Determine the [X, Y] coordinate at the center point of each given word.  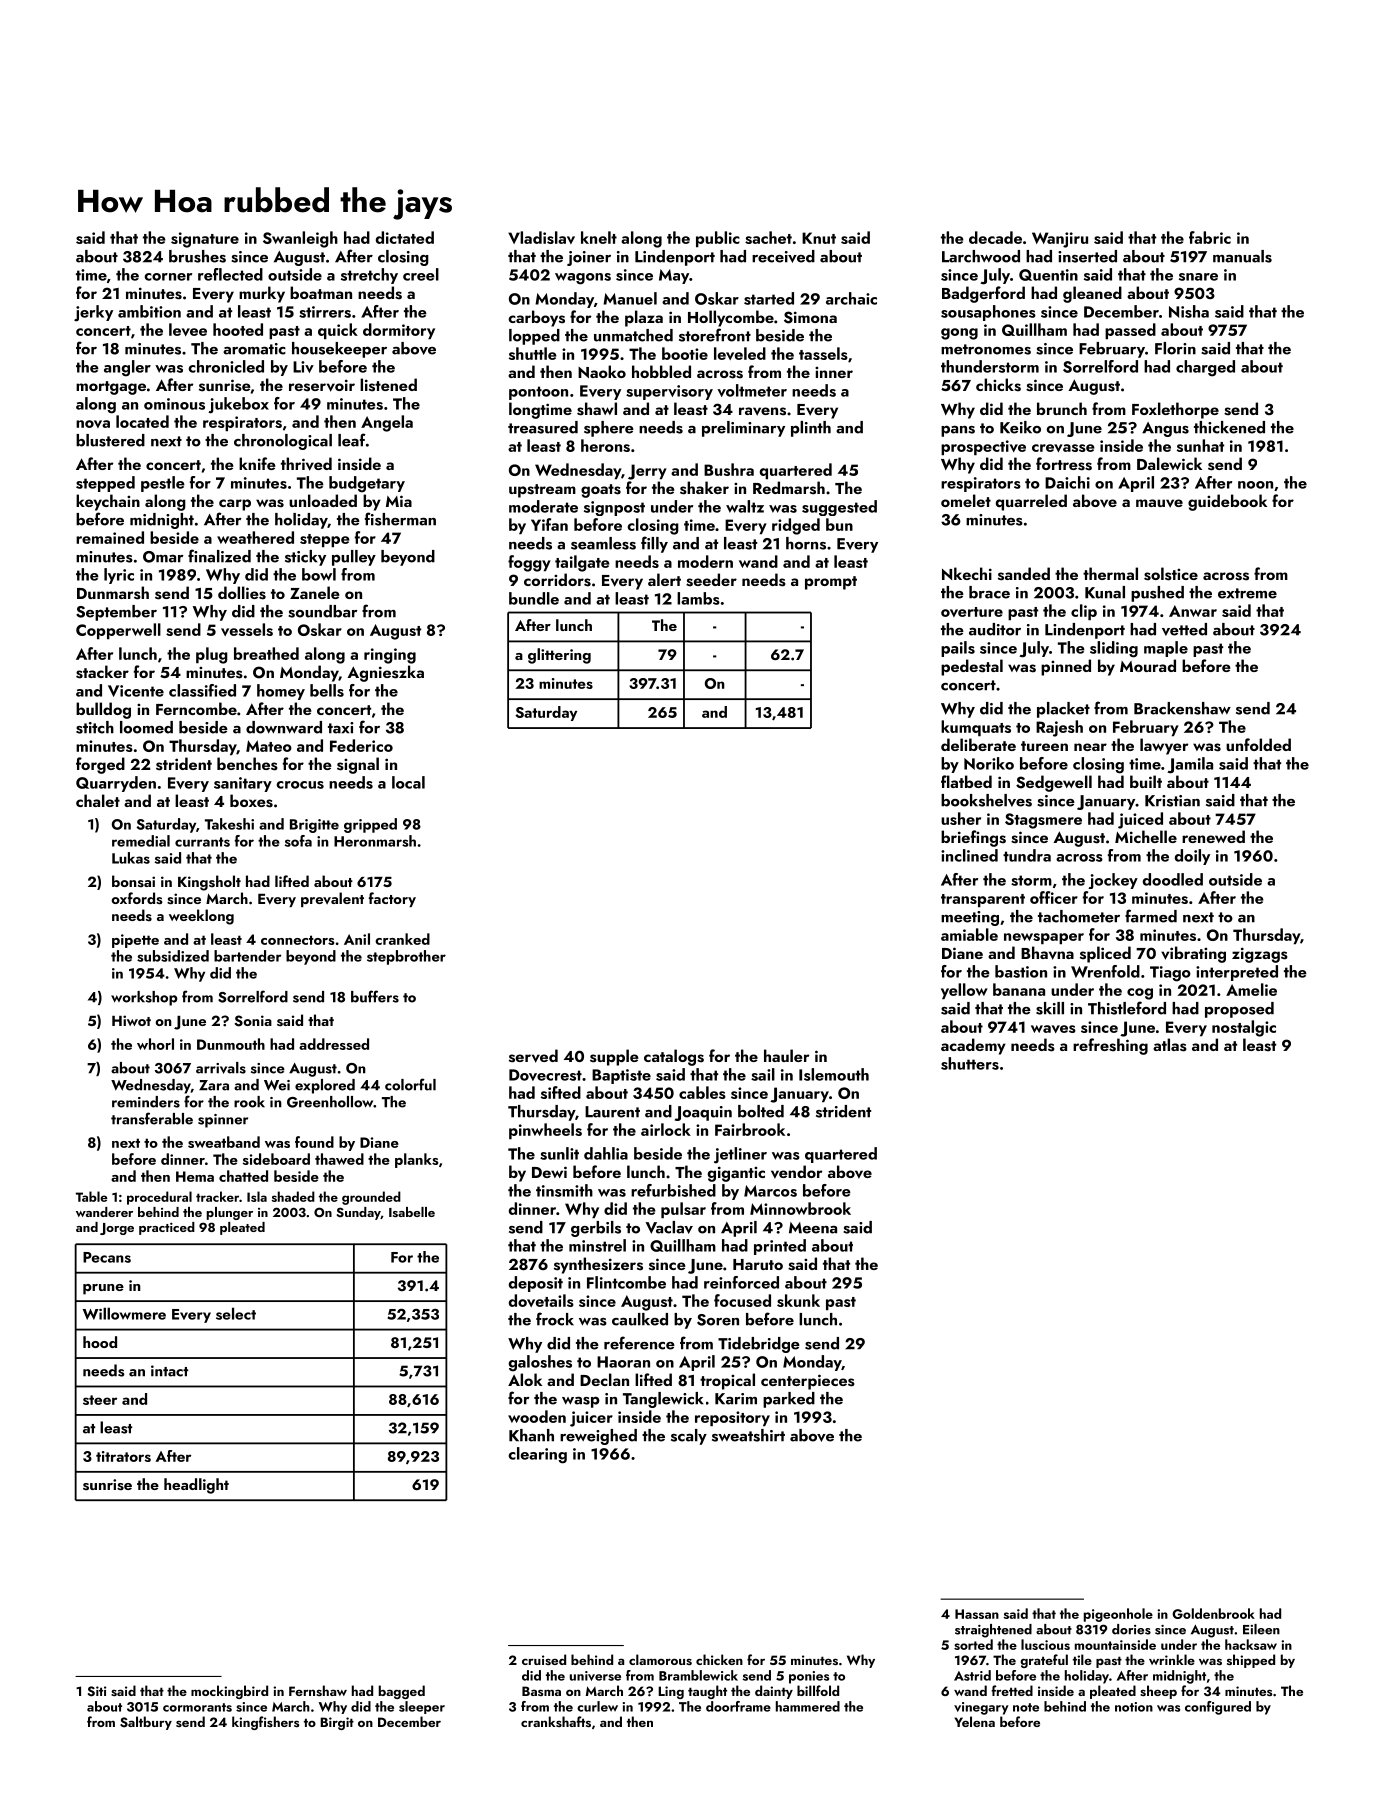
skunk [798, 1300]
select [236, 1313]
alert [664, 579]
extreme [1247, 593]
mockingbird [229, 1692]
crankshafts [556, 1721]
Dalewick [1169, 463]
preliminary [743, 429]
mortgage [111, 388]
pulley [354, 558]
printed [780, 1247]
